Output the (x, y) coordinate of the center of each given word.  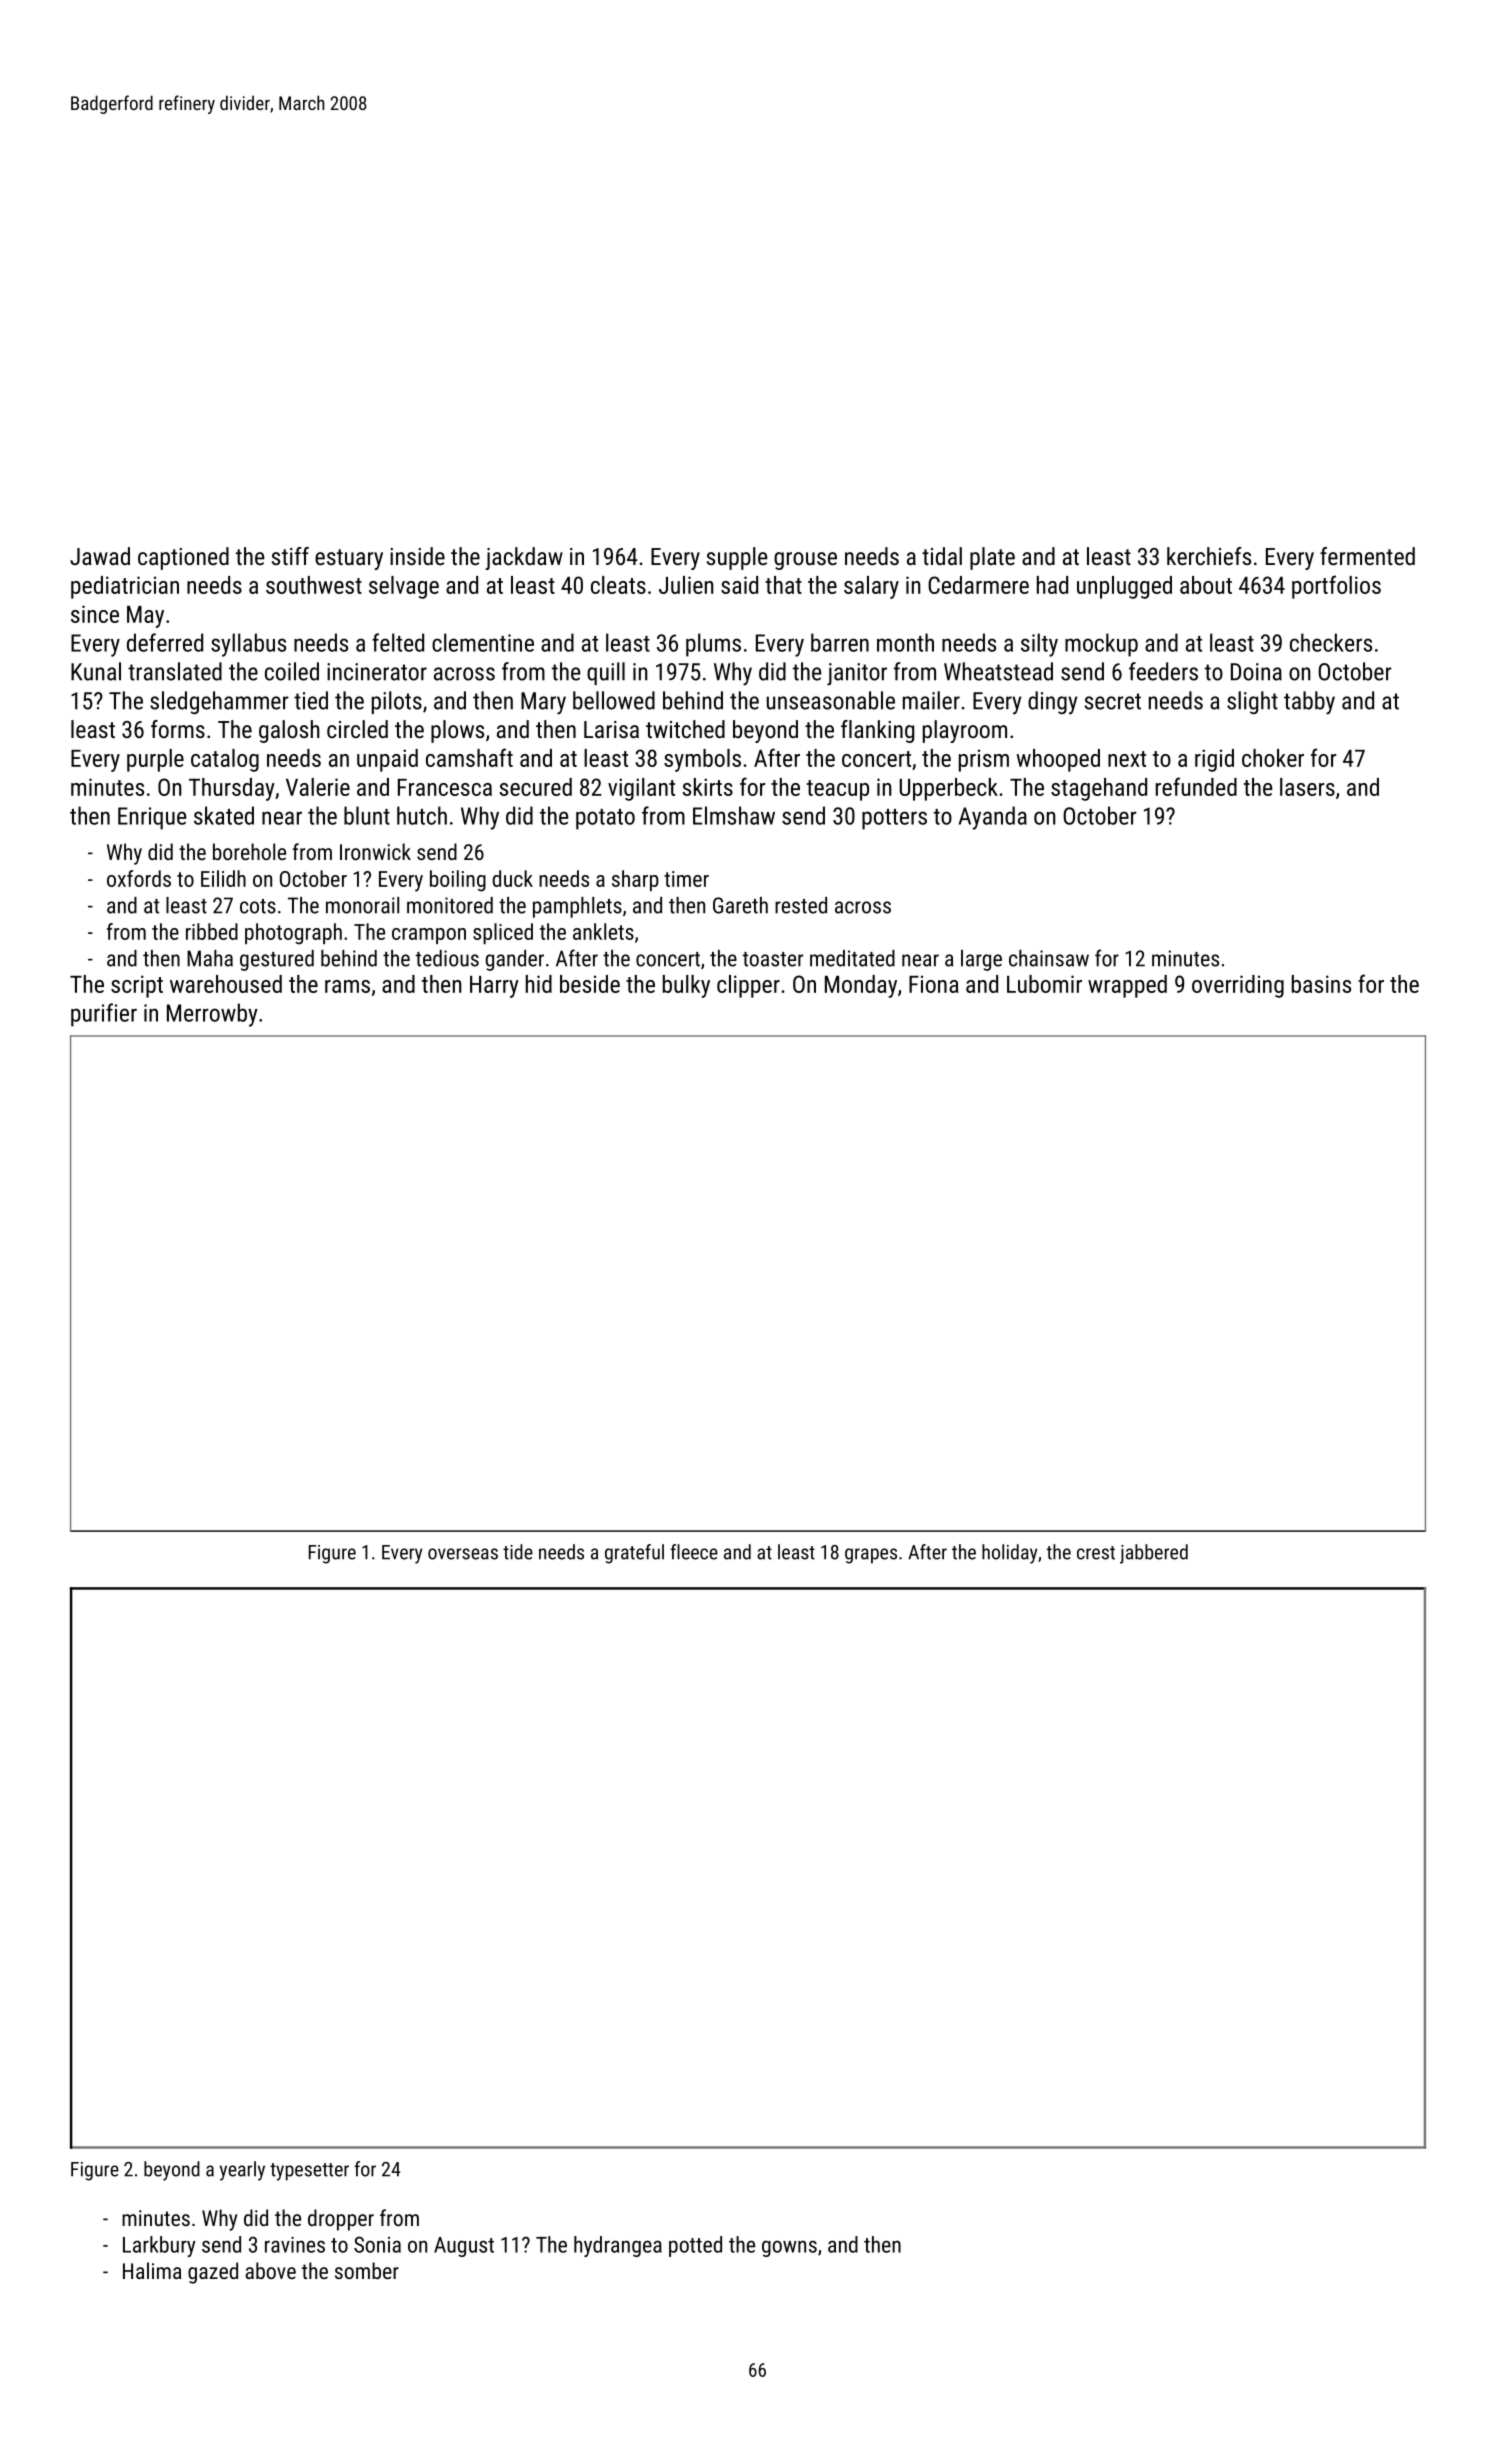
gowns (789, 2248)
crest (1096, 1553)
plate (992, 558)
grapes (871, 1556)
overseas (463, 1554)
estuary (349, 559)
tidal (942, 556)
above (270, 2270)
